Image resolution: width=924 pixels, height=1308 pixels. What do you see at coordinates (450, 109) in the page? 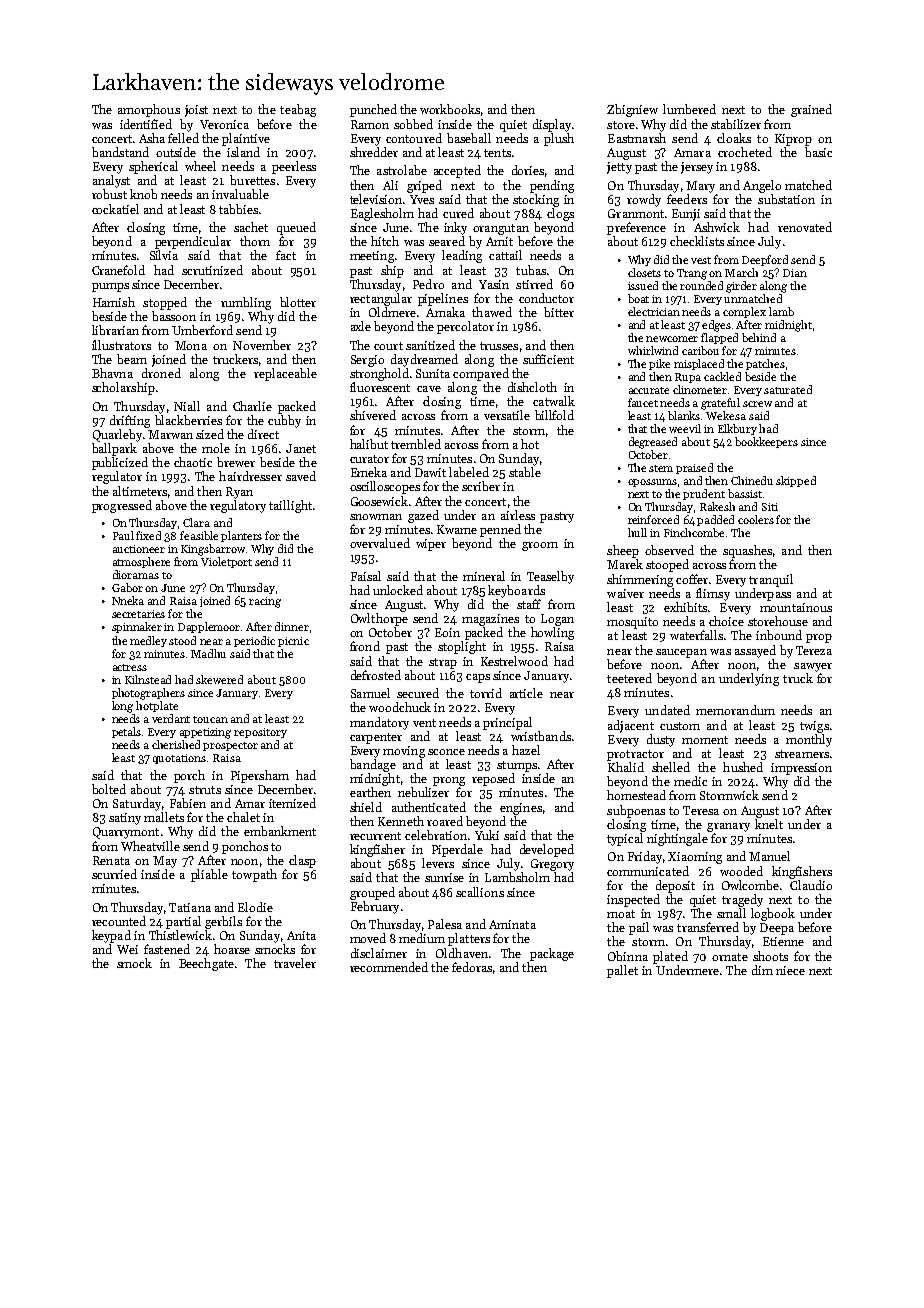
I see `workbooks` at bounding box center [450, 109].
